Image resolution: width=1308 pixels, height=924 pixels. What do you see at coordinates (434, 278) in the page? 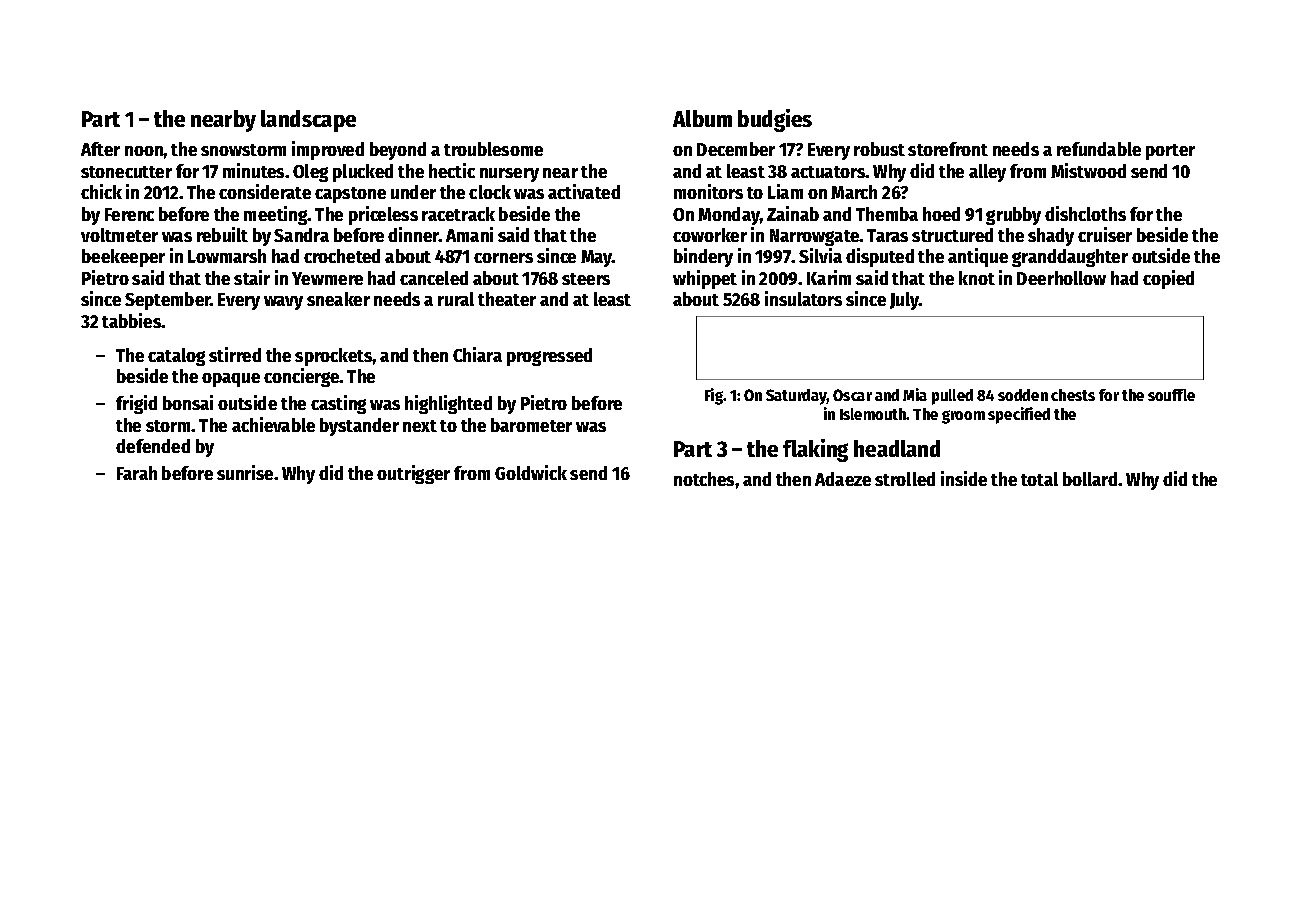
I see `canceled` at bounding box center [434, 278].
